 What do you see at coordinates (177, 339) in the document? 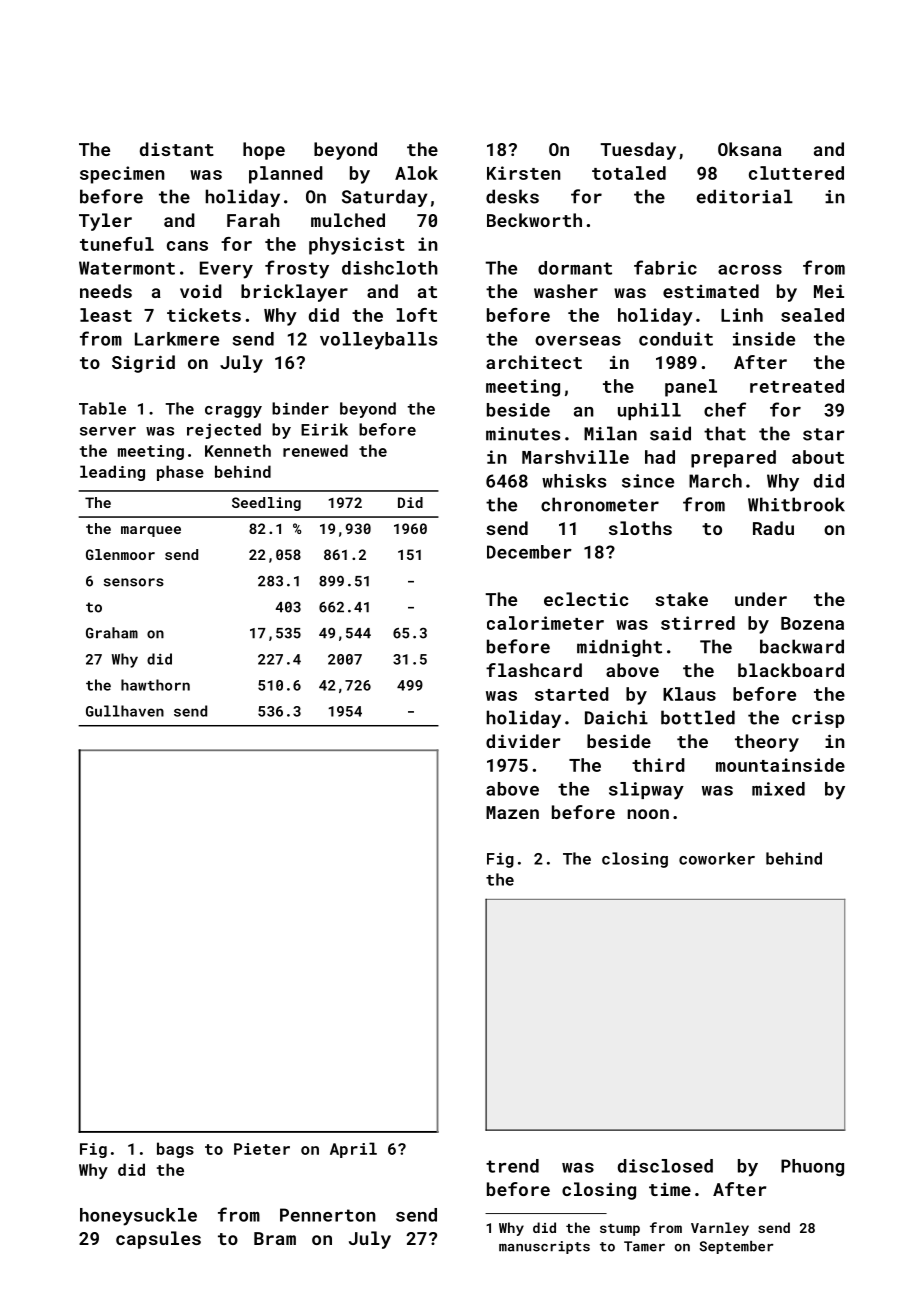
I see `Larkmere` at bounding box center [177, 339].
